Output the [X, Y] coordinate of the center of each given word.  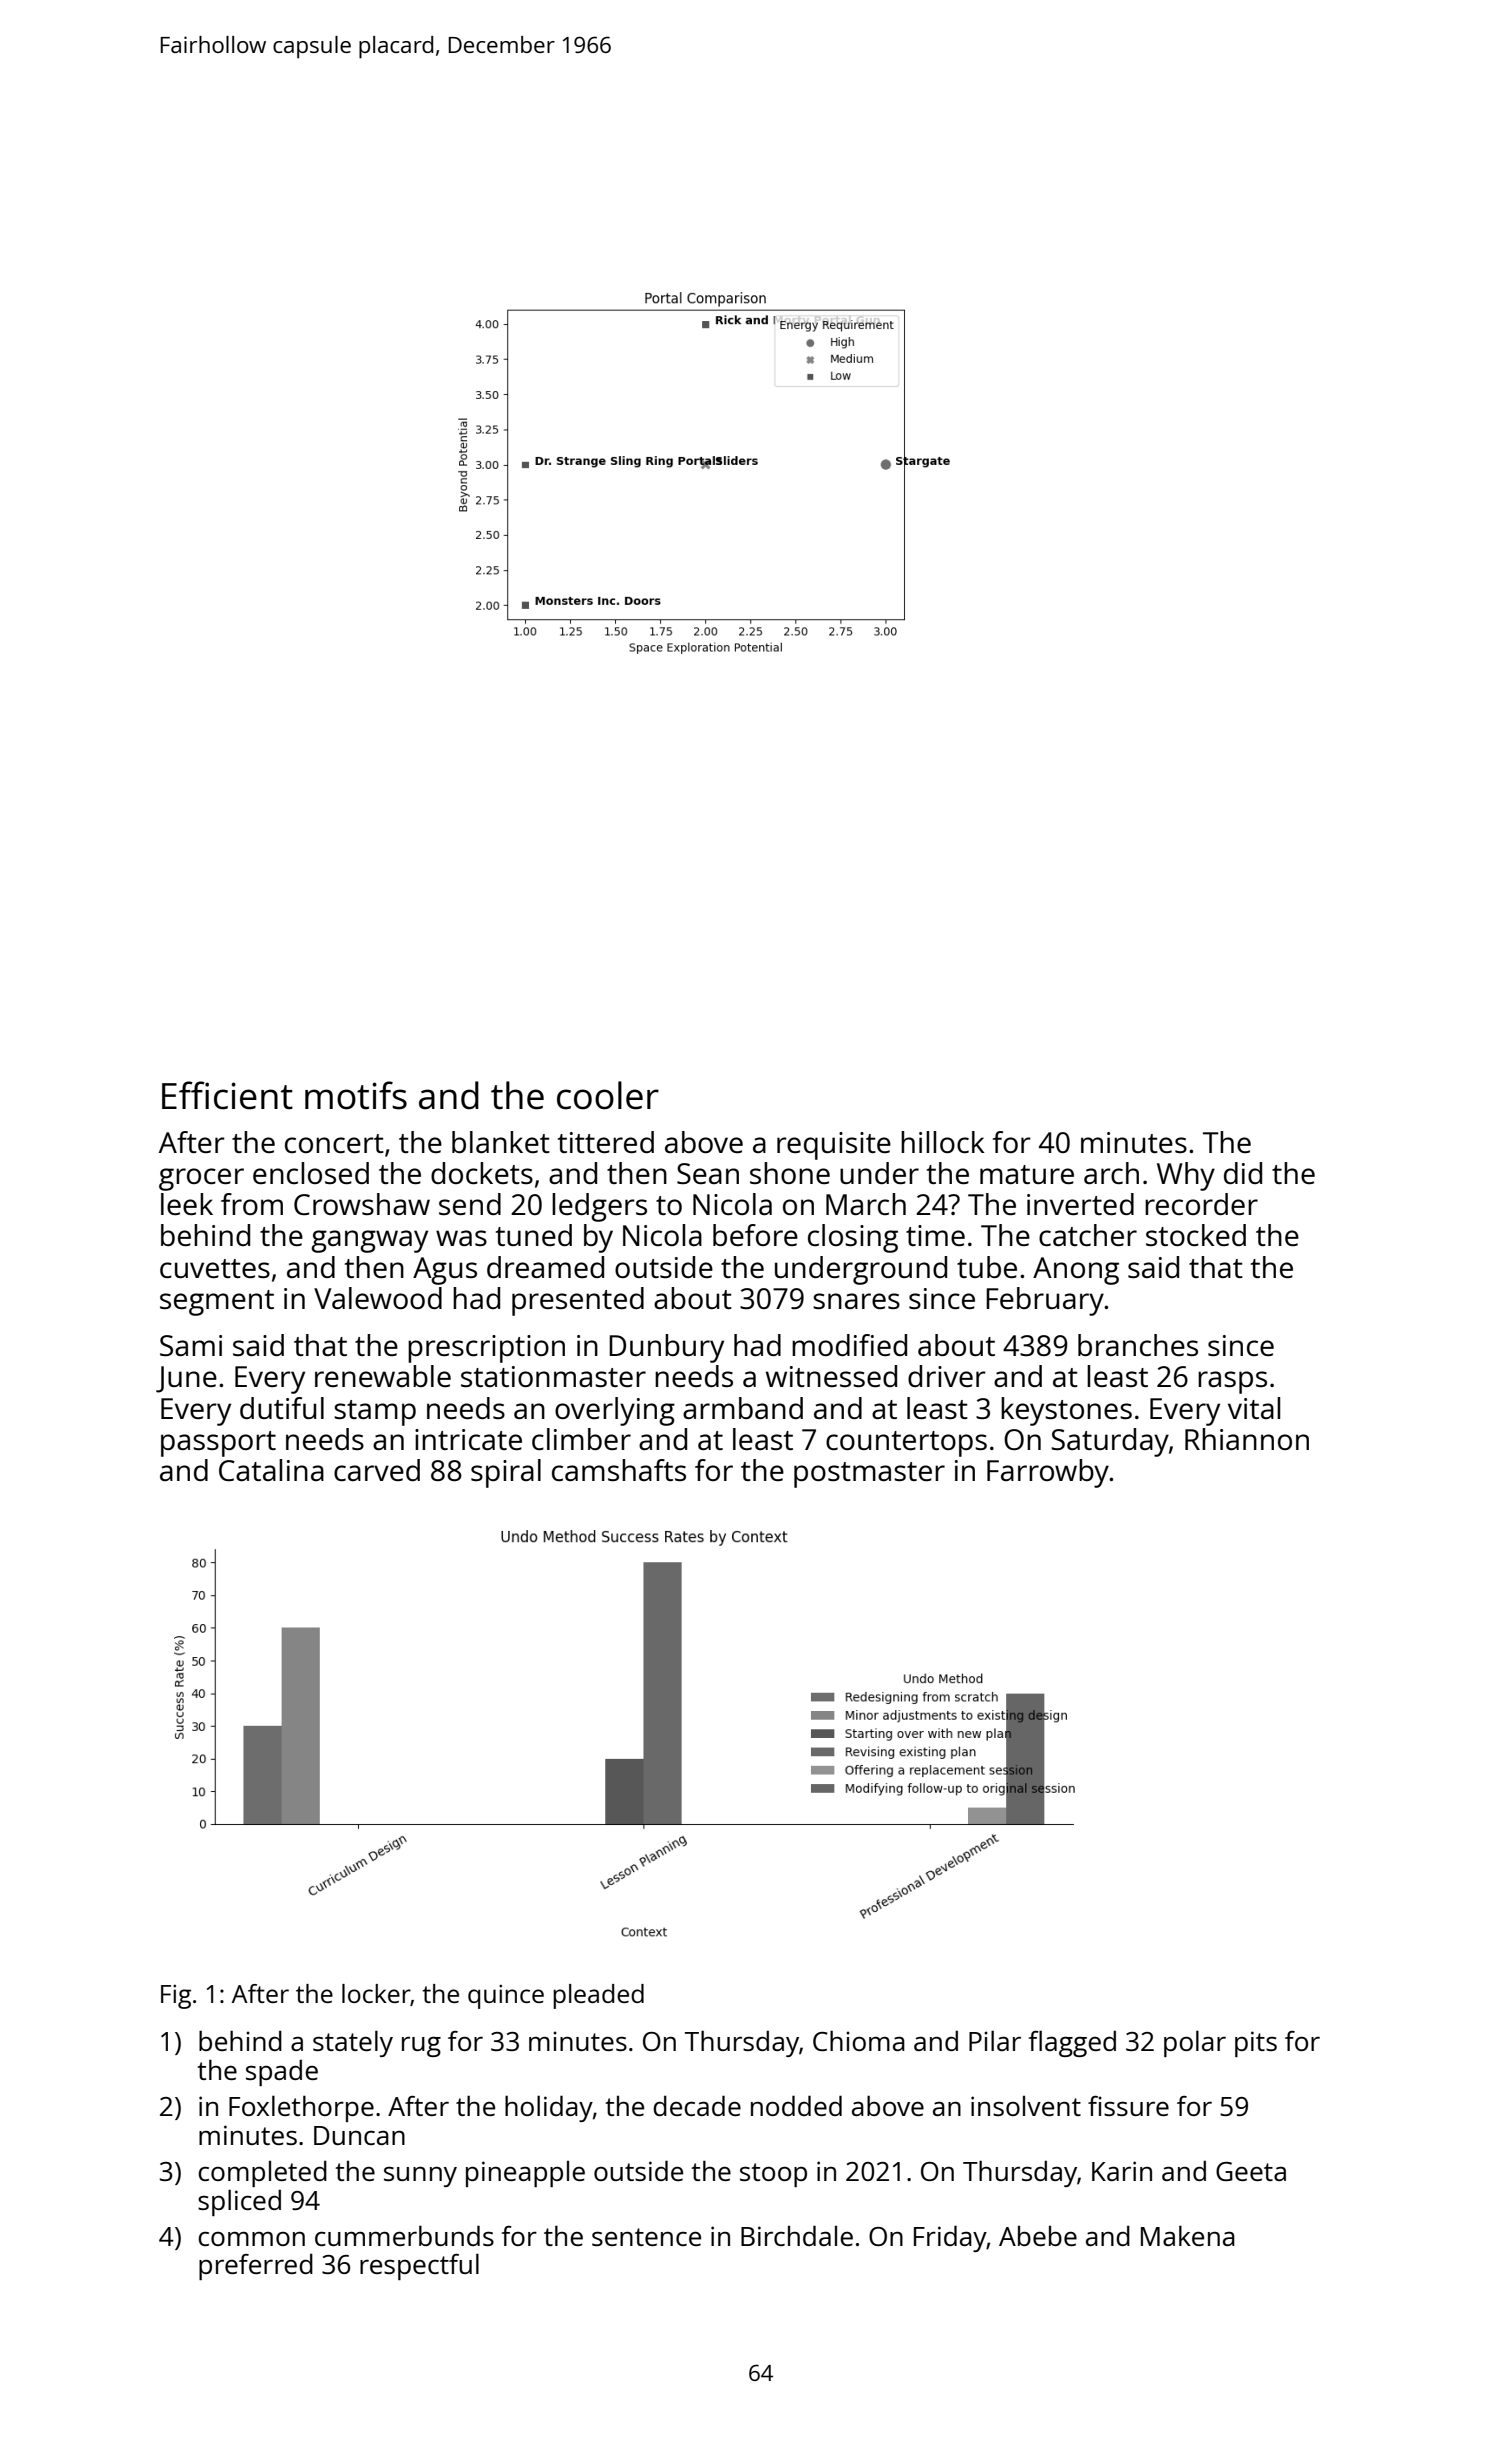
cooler [608, 1095]
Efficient [227, 1095]
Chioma [859, 2040]
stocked [1196, 1235]
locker [376, 1995]
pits [1256, 2044]
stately [353, 2043]
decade [697, 2105]
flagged [1072, 2043]
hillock [943, 1142]
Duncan [359, 2135]
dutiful [282, 1408]
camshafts [619, 1470]
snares [856, 1301]
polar [1195, 2043]
